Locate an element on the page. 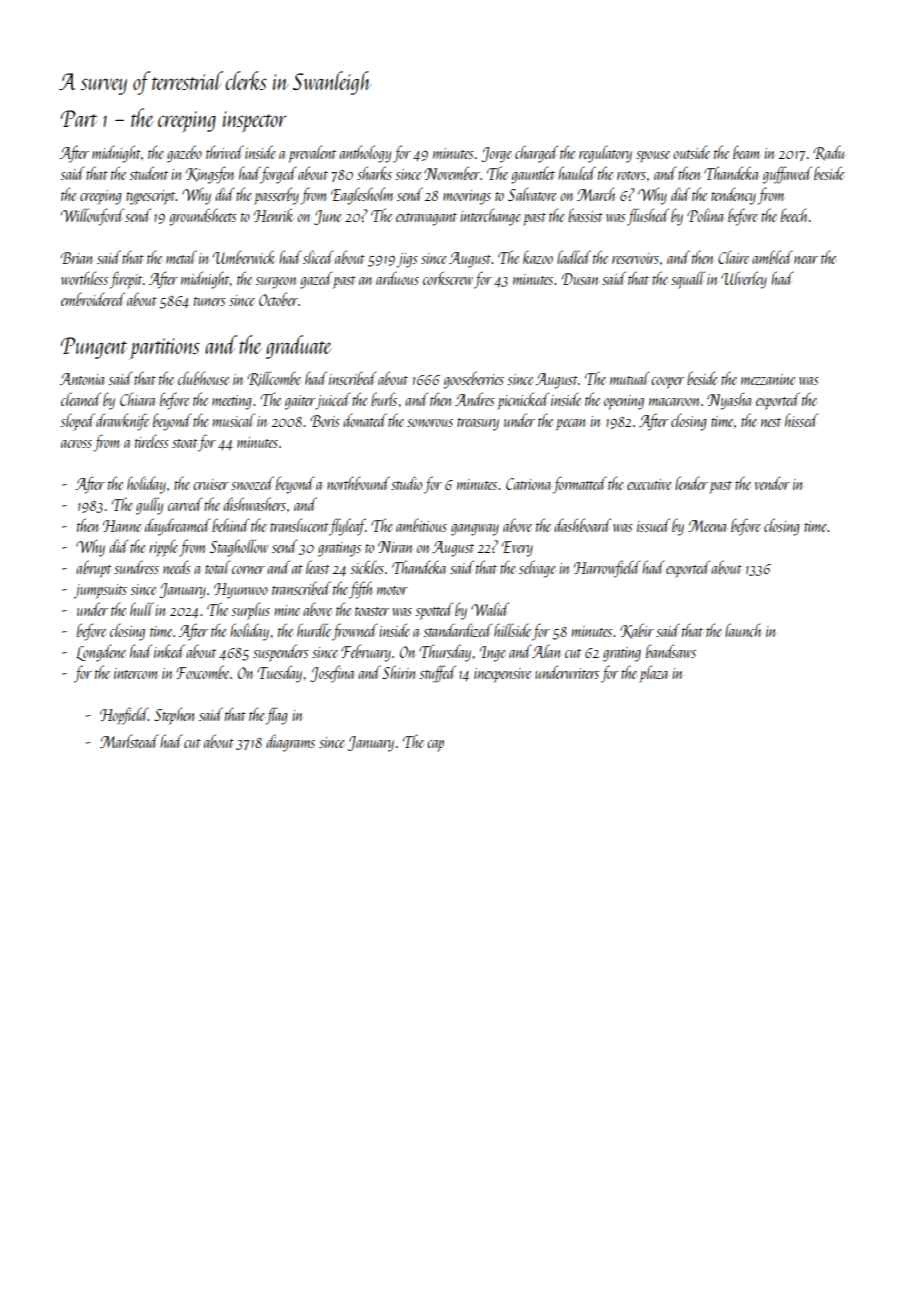 The image size is (908, 1316). cap is located at coordinates (435, 746).
